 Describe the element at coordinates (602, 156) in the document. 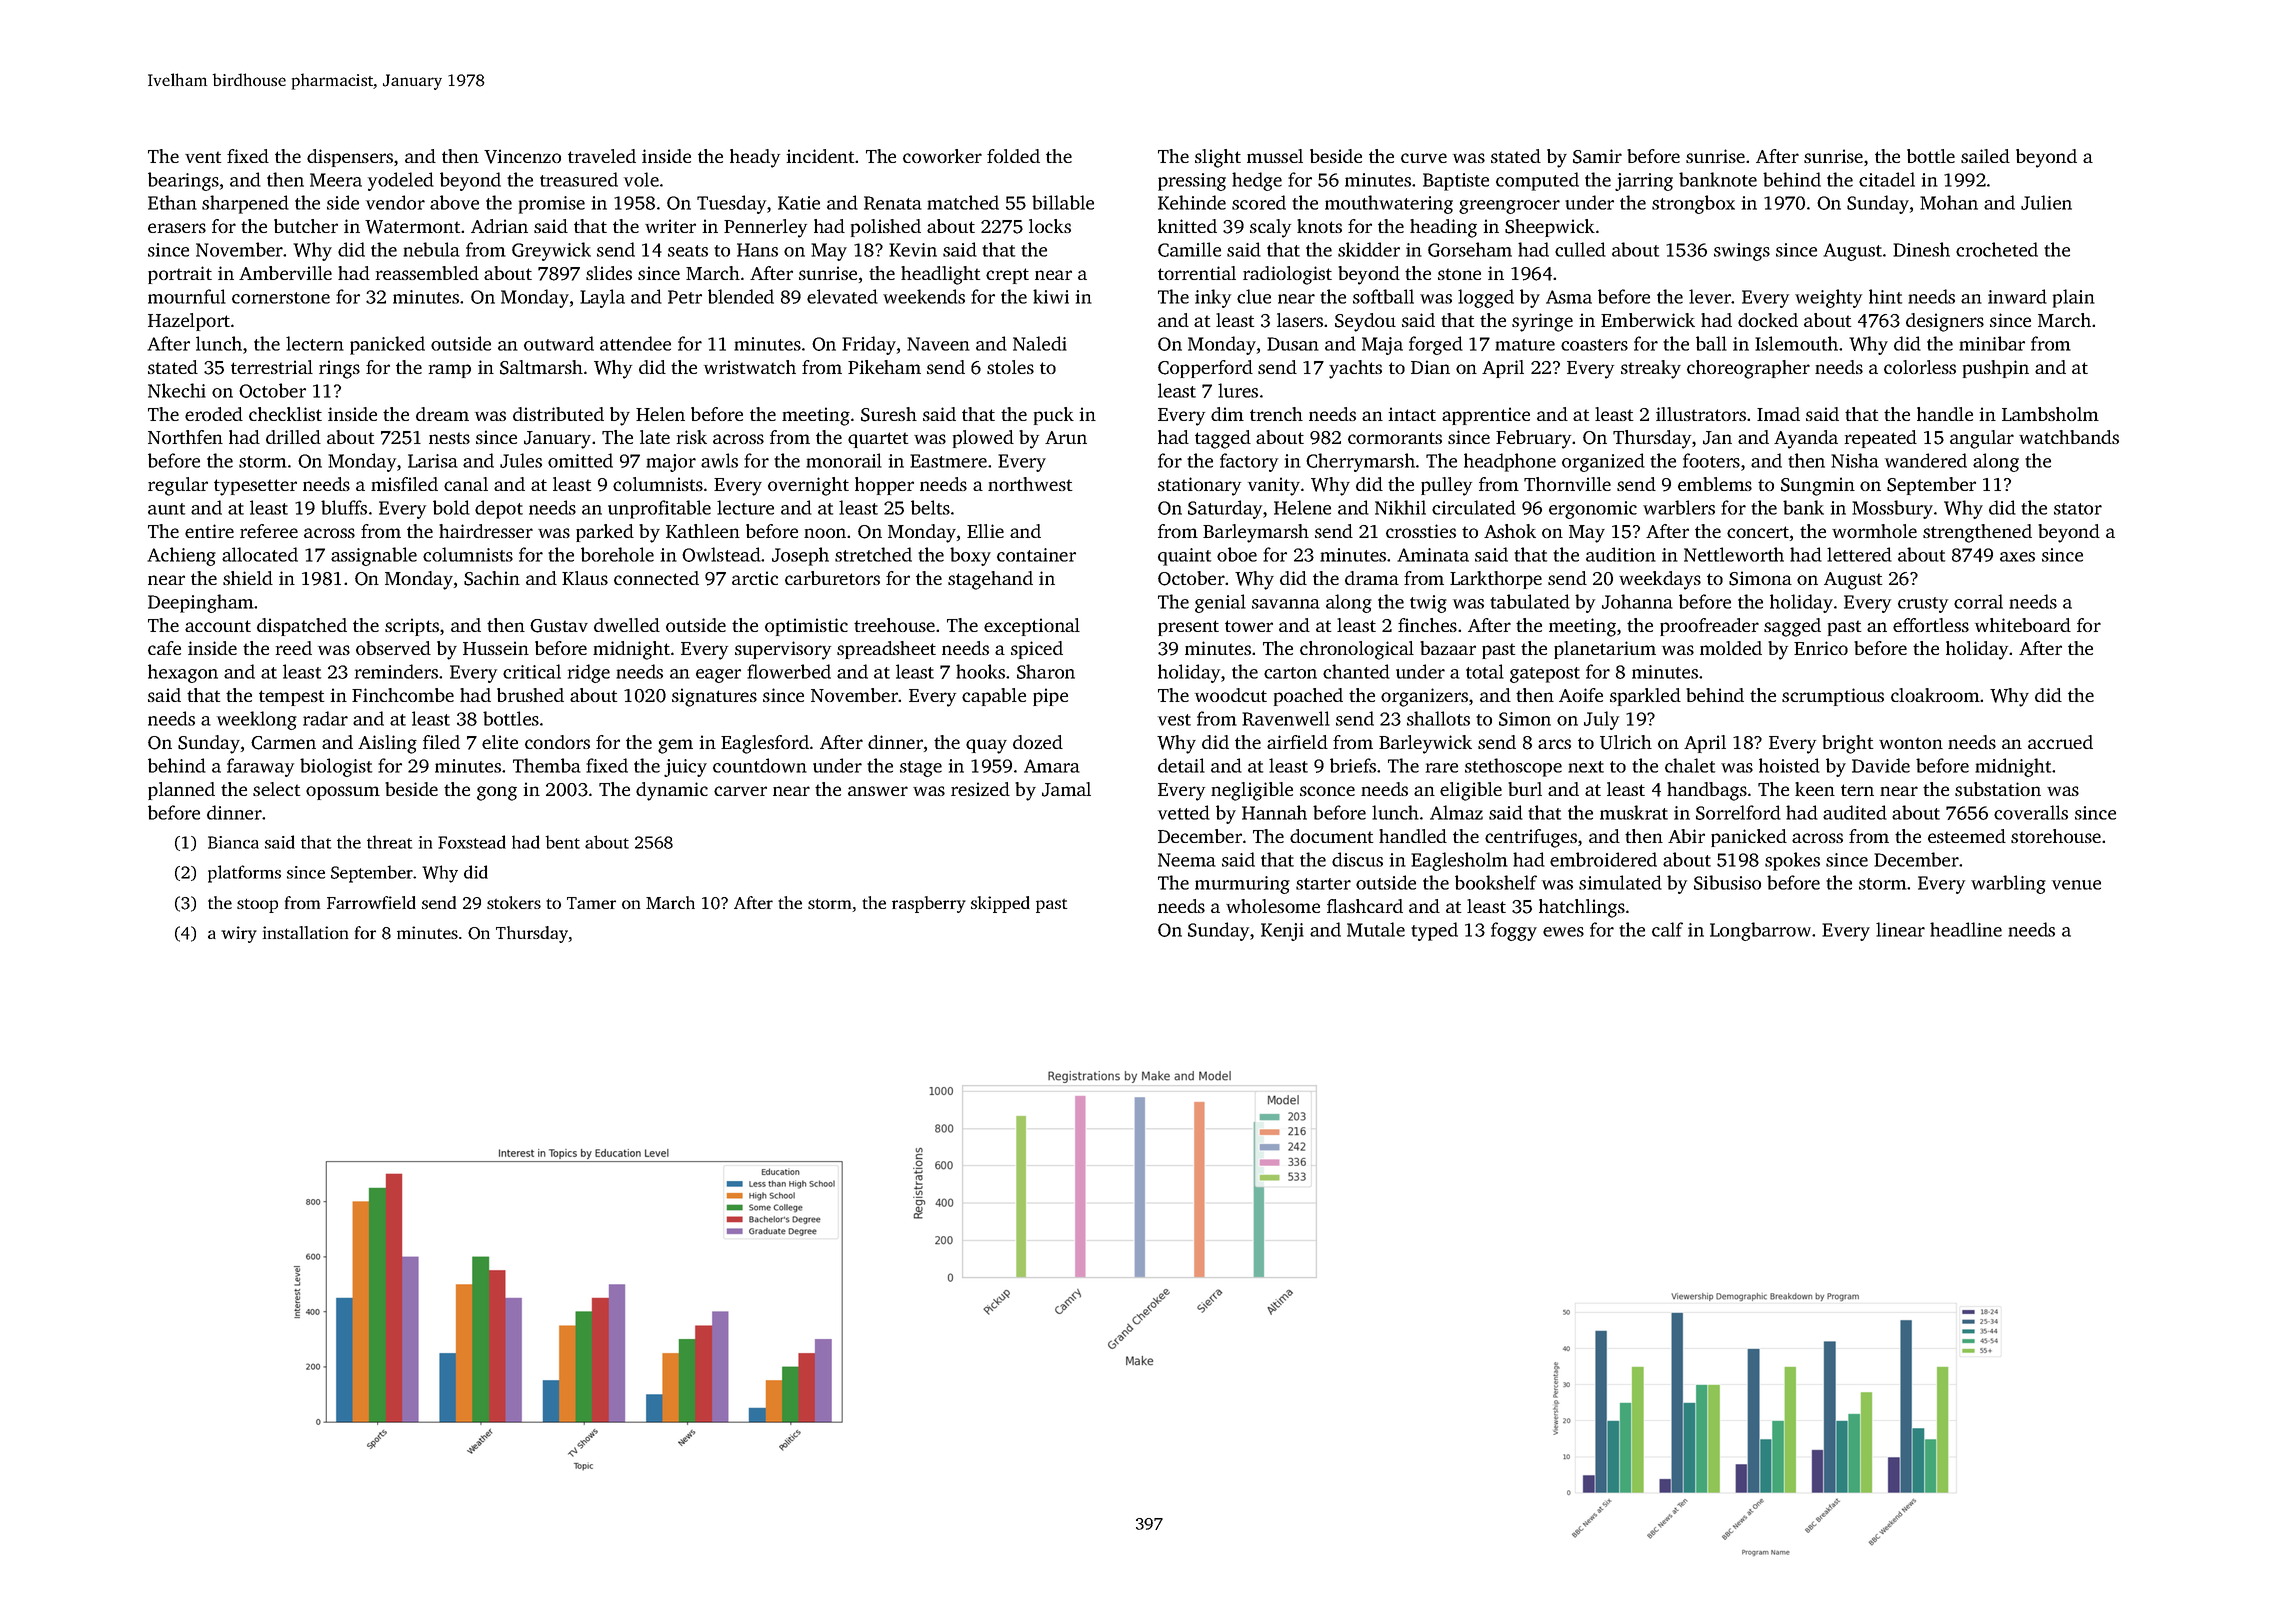

I see `traveled` at that location.
